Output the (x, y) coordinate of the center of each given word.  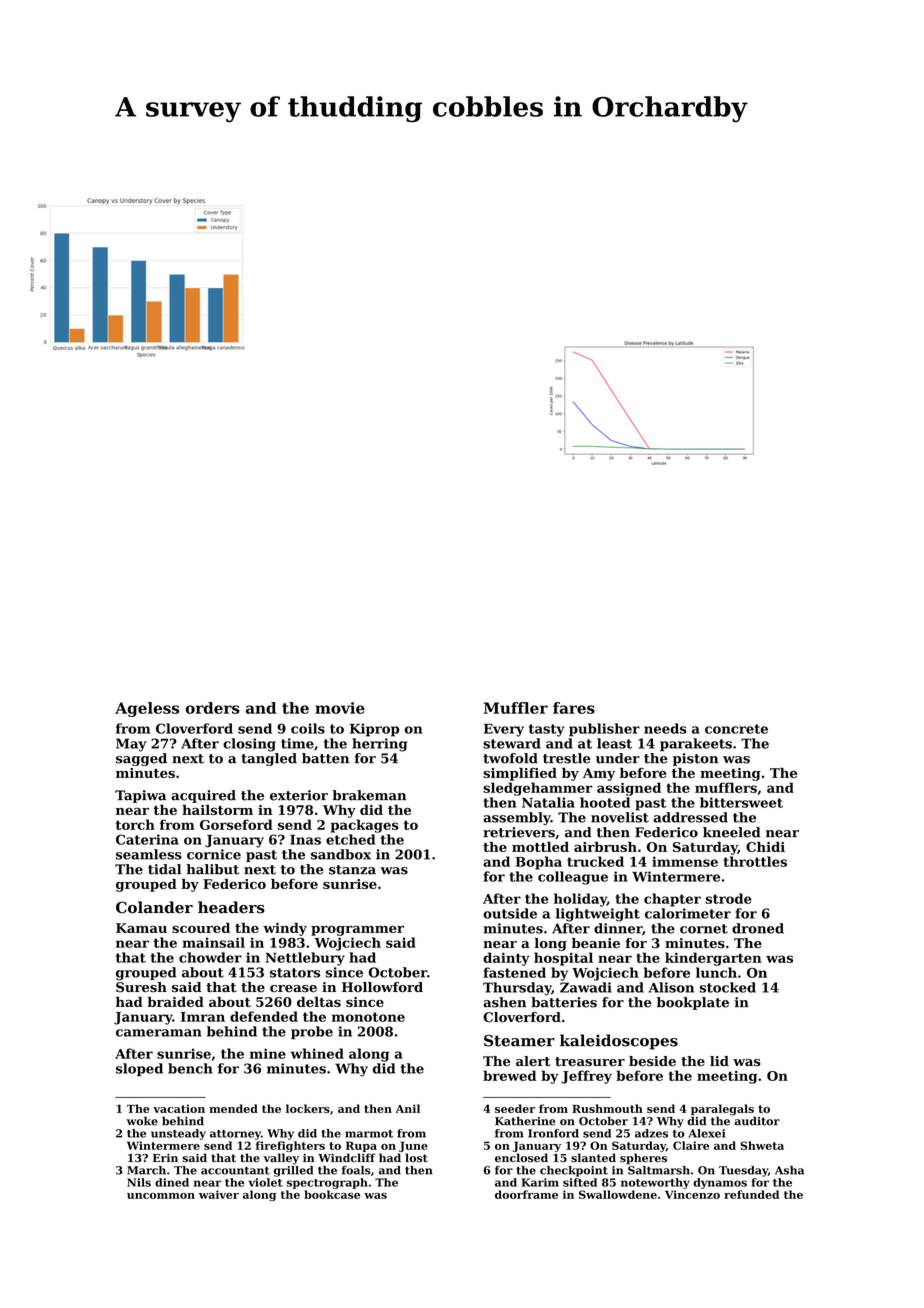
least (614, 743)
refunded (751, 1194)
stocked (728, 987)
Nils (139, 1182)
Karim (540, 1182)
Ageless (147, 709)
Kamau (141, 928)
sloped (139, 1069)
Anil (408, 1108)
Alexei (707, 1133)
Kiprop (374, 730)
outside (510, 913)
